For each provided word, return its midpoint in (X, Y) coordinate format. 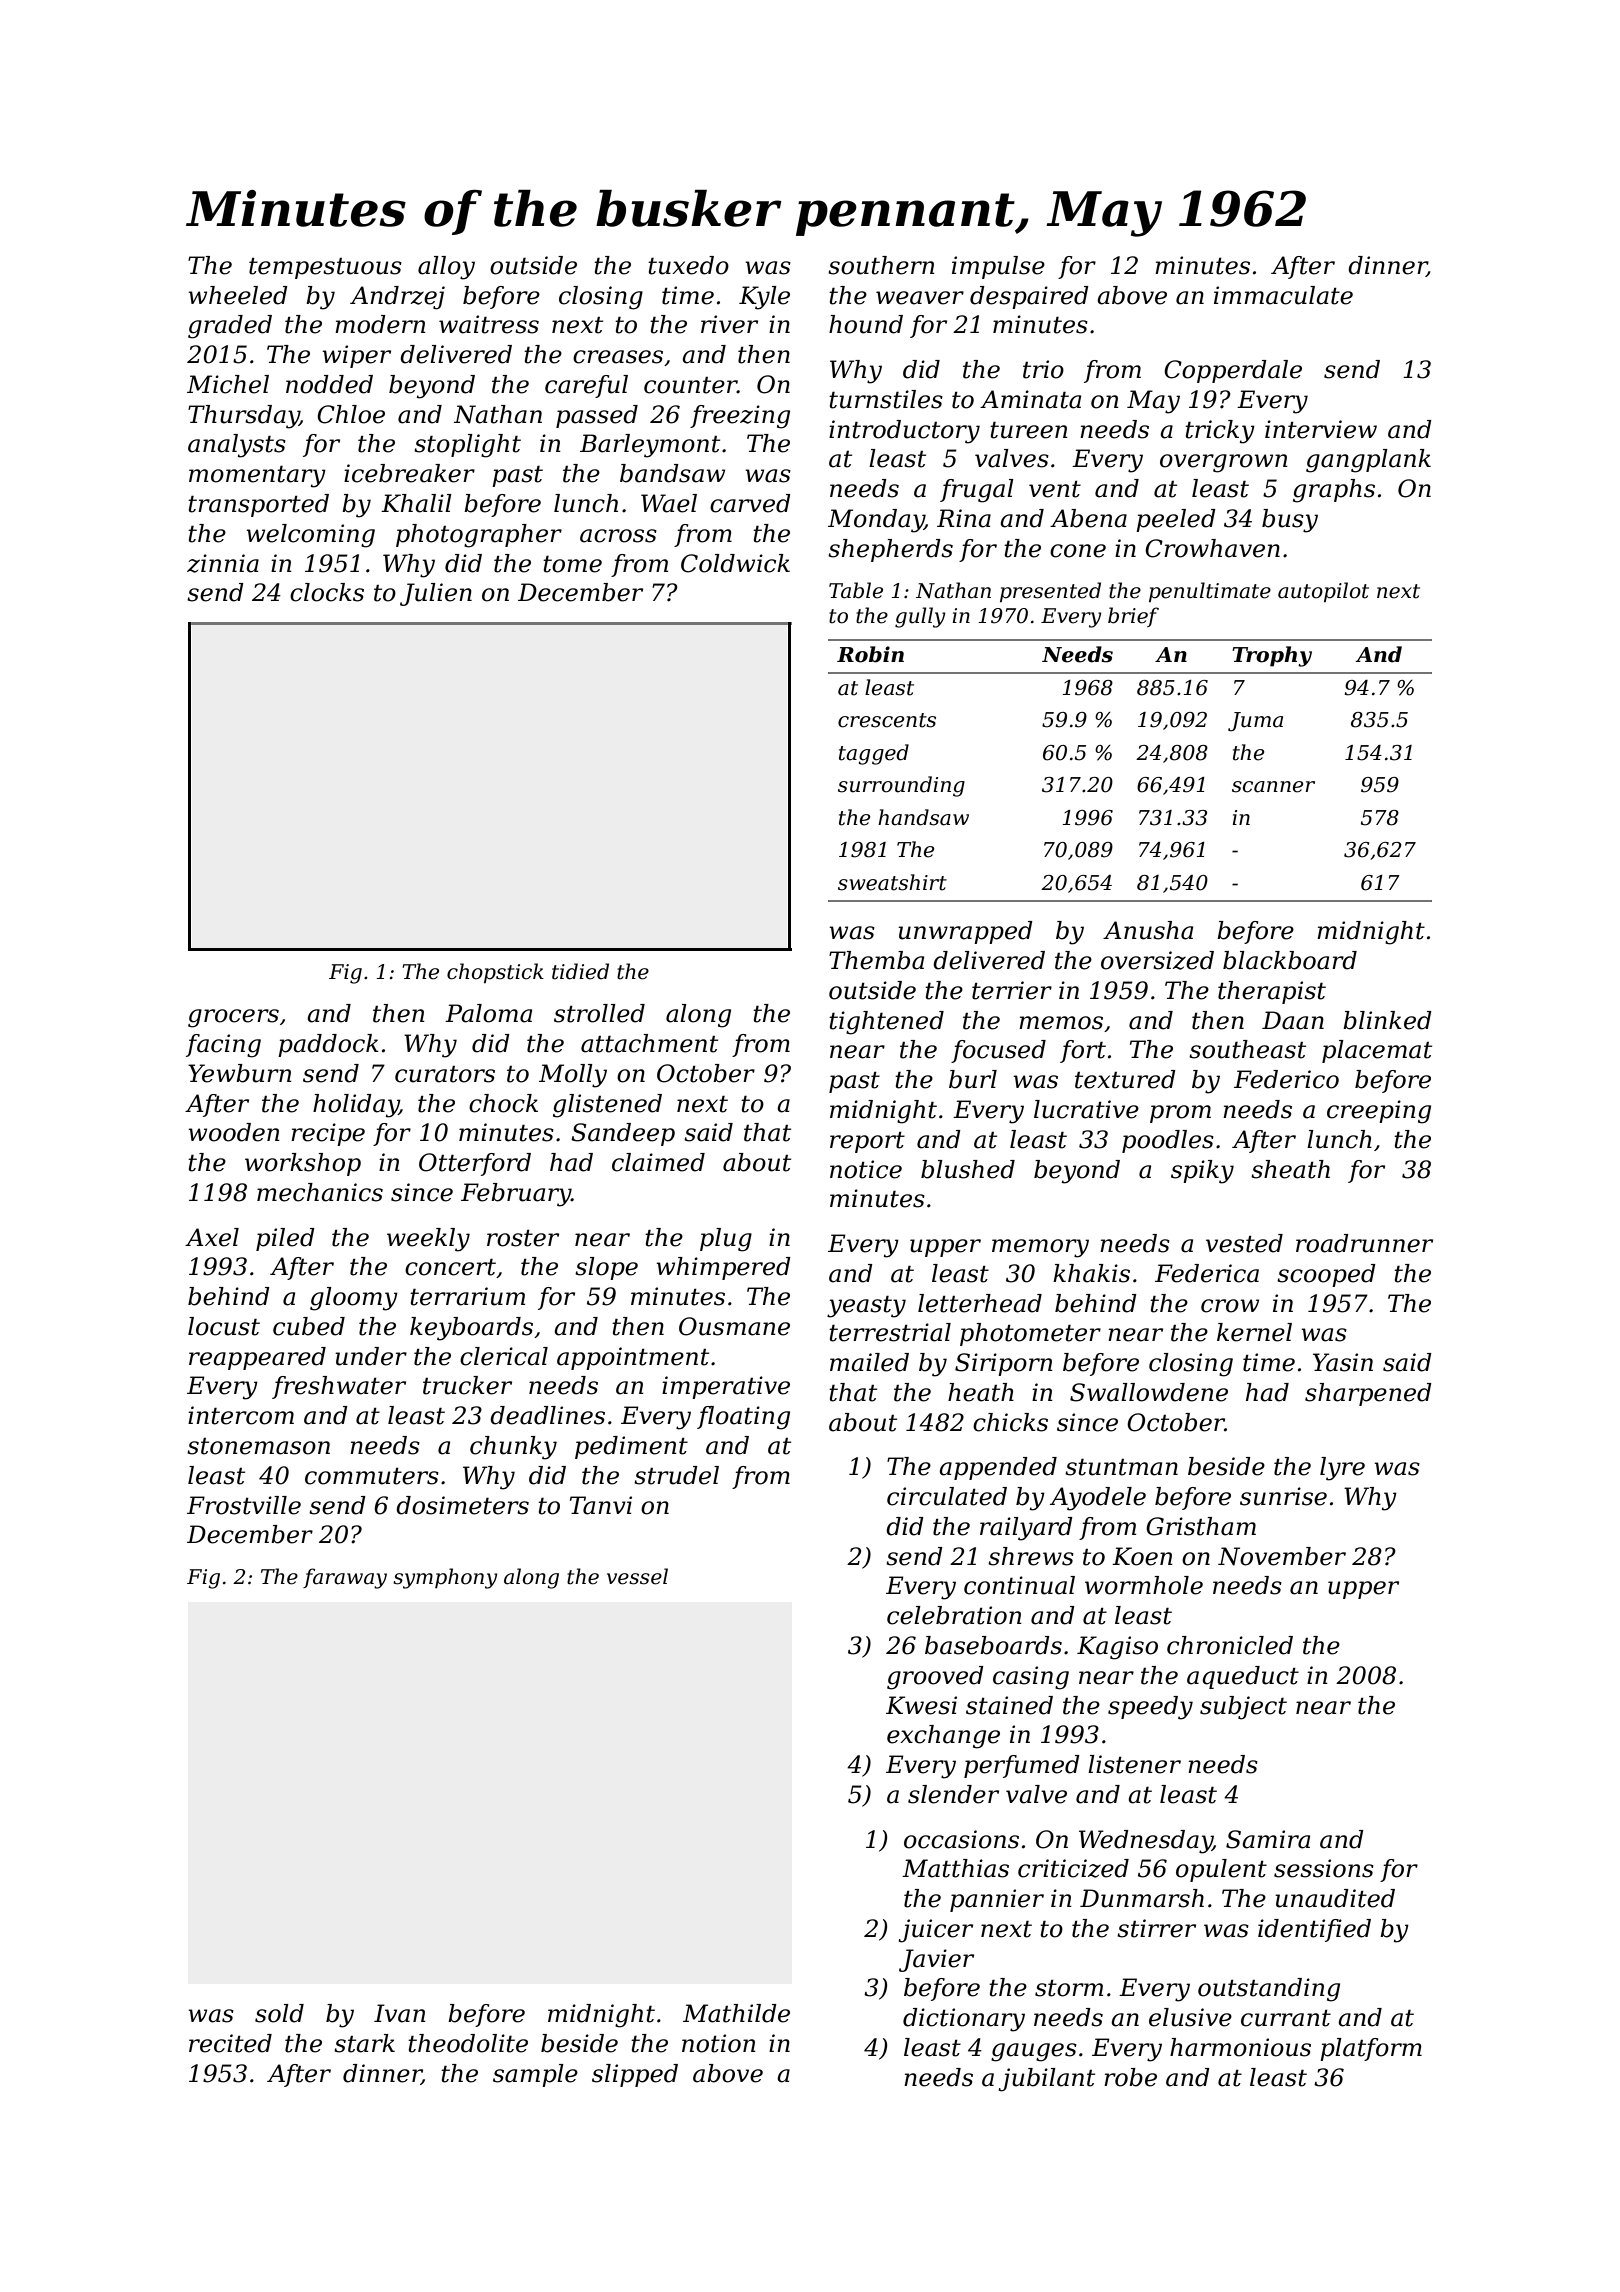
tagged (874, 754)
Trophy (1272, 656)
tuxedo (688, 265)
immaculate (1283, 295)
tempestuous (325, 268)
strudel (676, 1475)
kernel (1254, 1332)
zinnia (223, 563)
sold (279, 2013)
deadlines (547, 1415)
